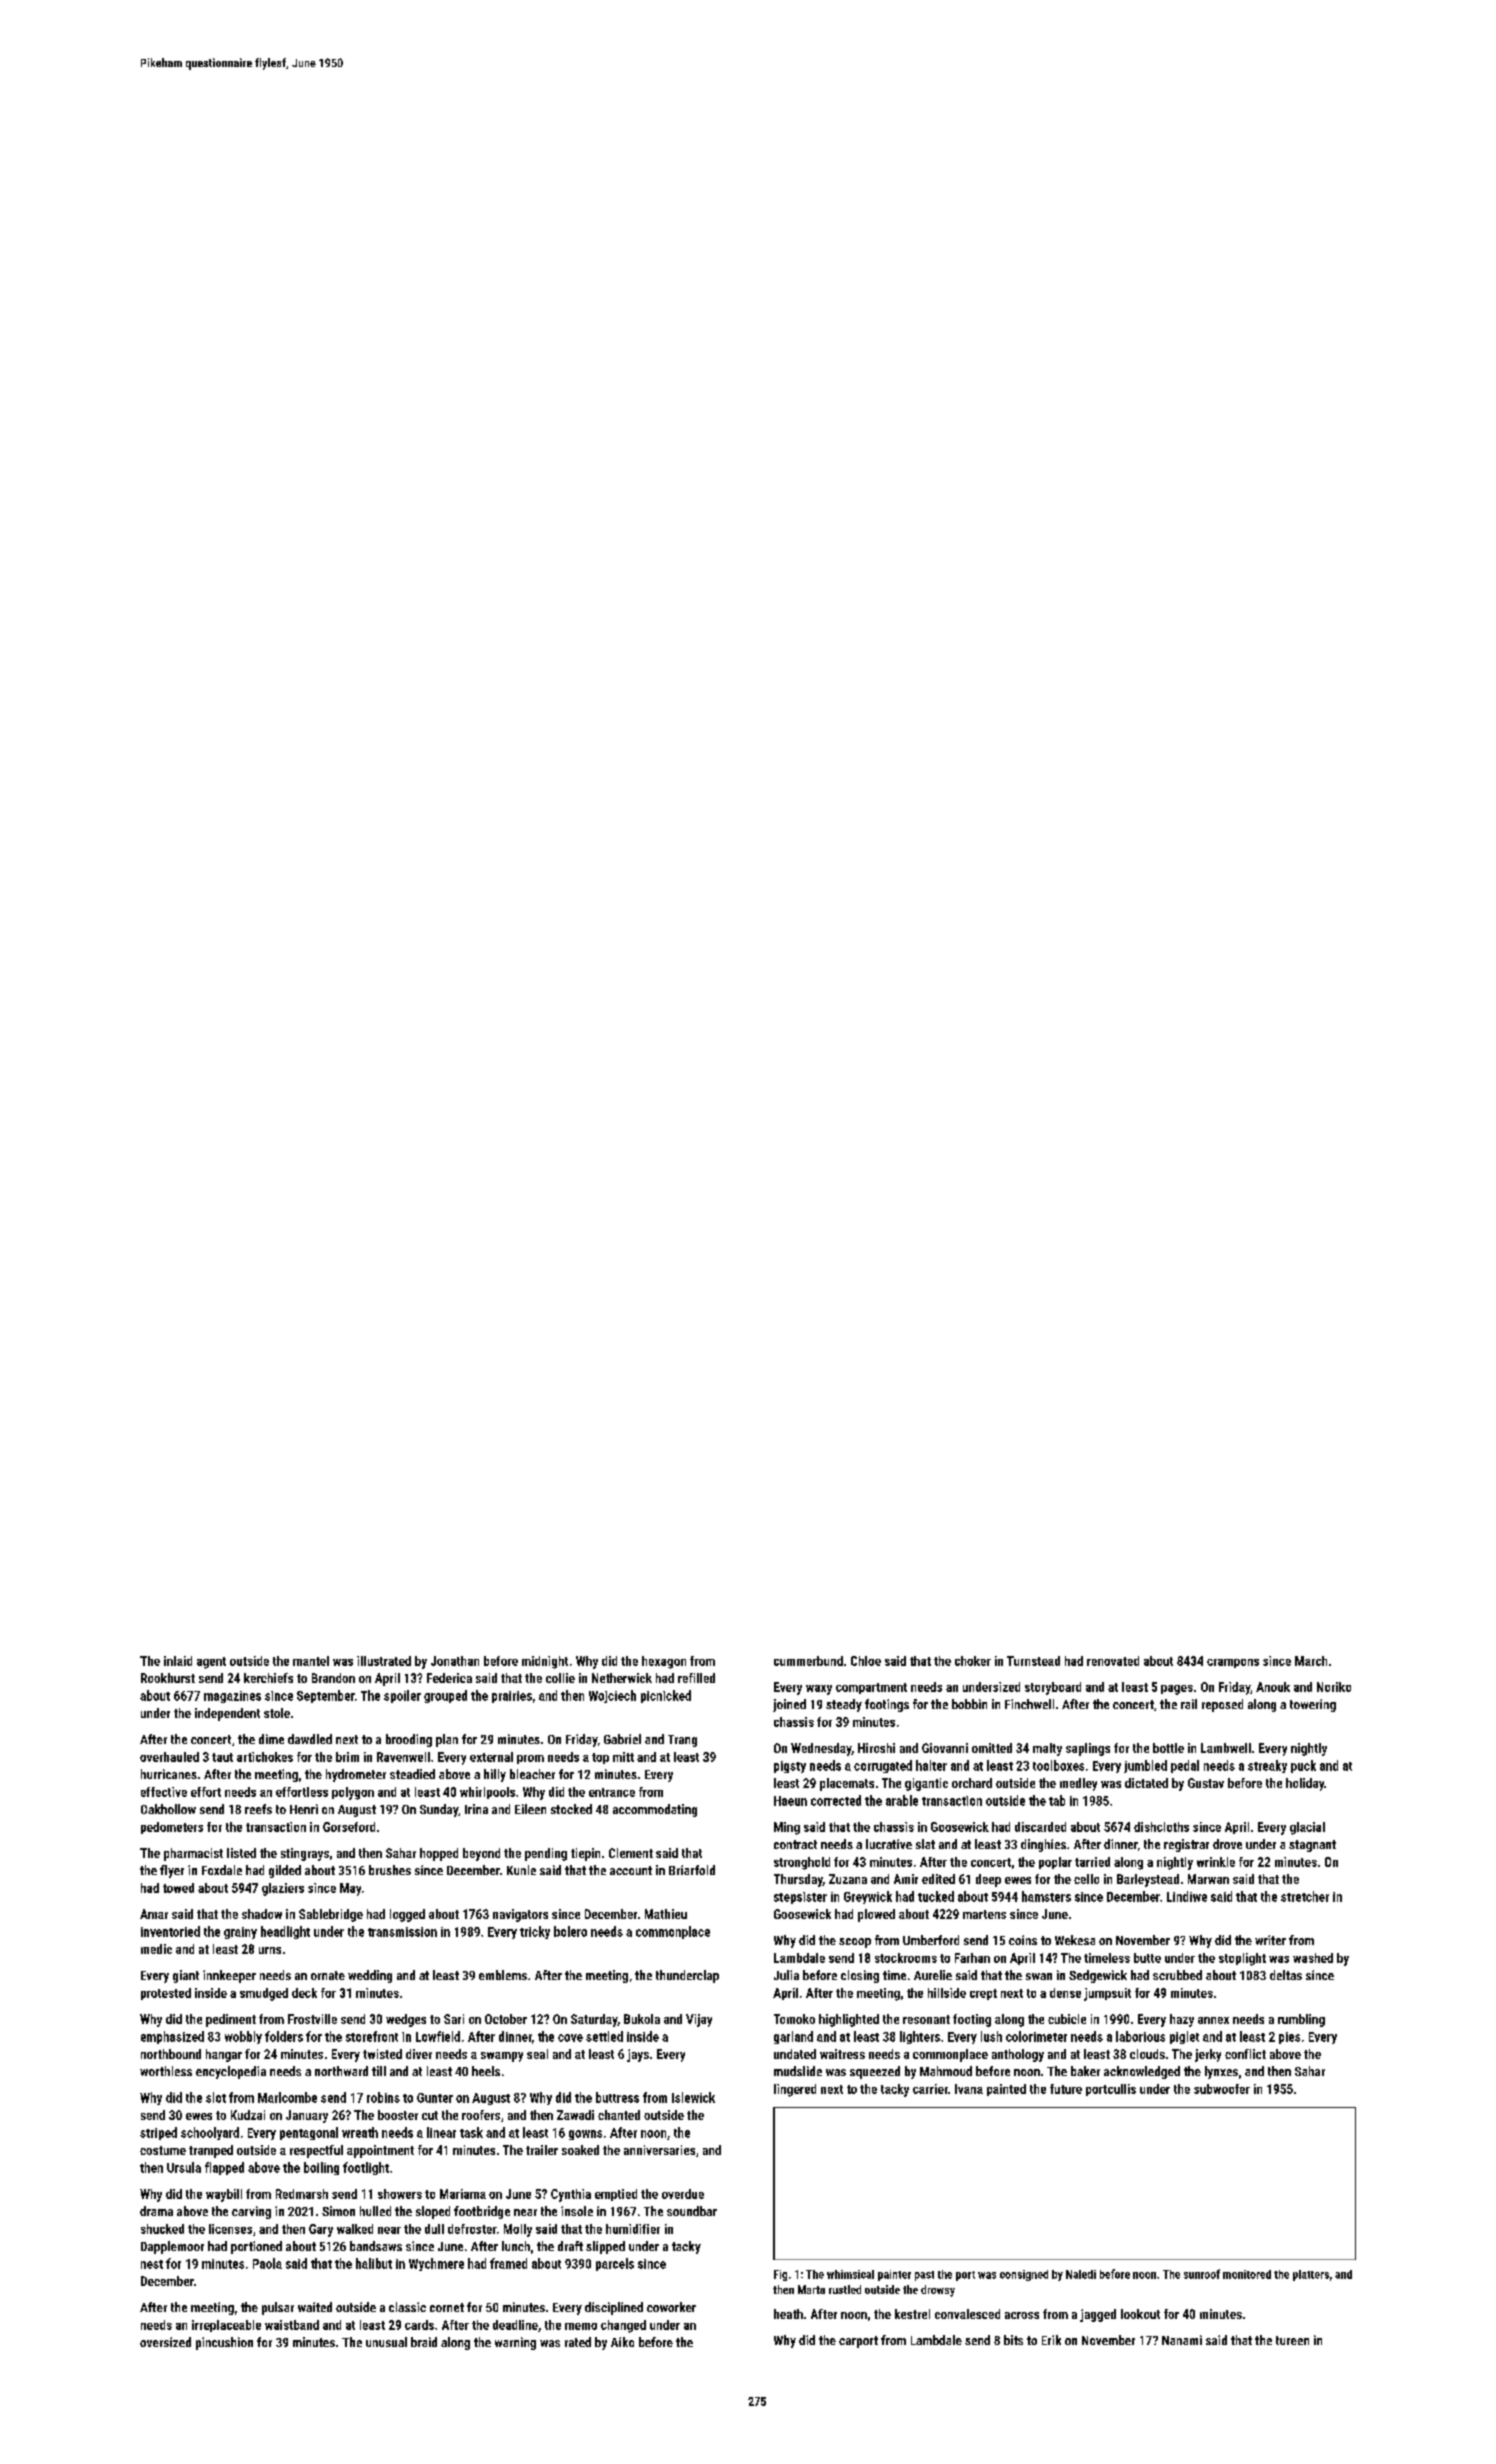  What do you see at coordinates (795, 2090) in the page?
I see `lingered` at bounding box center [795, 2090].
